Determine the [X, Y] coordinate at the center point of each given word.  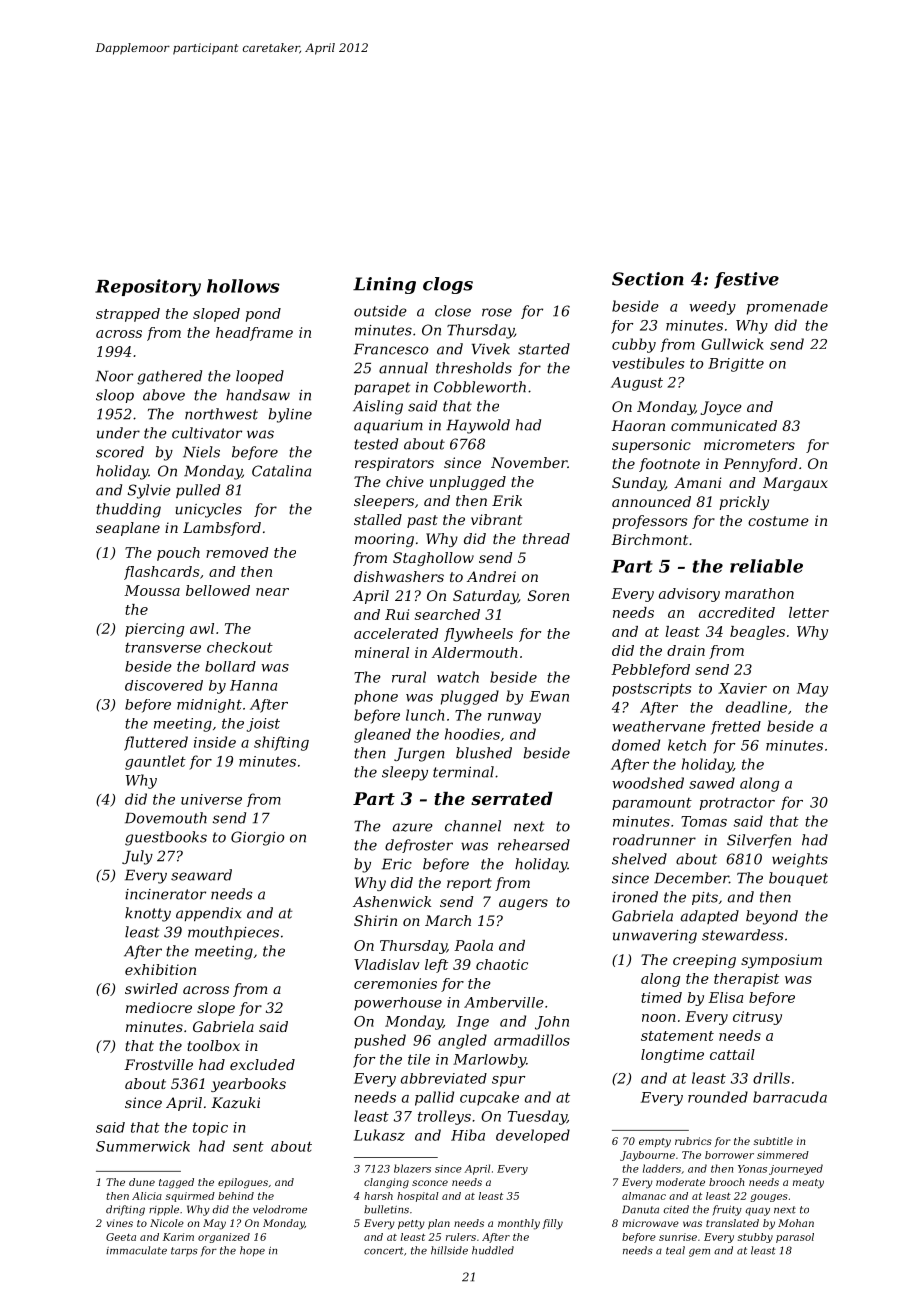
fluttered [156, 743]
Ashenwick [392, 901]
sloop [115, 396]
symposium [781, 961]
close [453, 311]
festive [746, 280]
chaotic [502, 964]
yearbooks [248, 1085]
